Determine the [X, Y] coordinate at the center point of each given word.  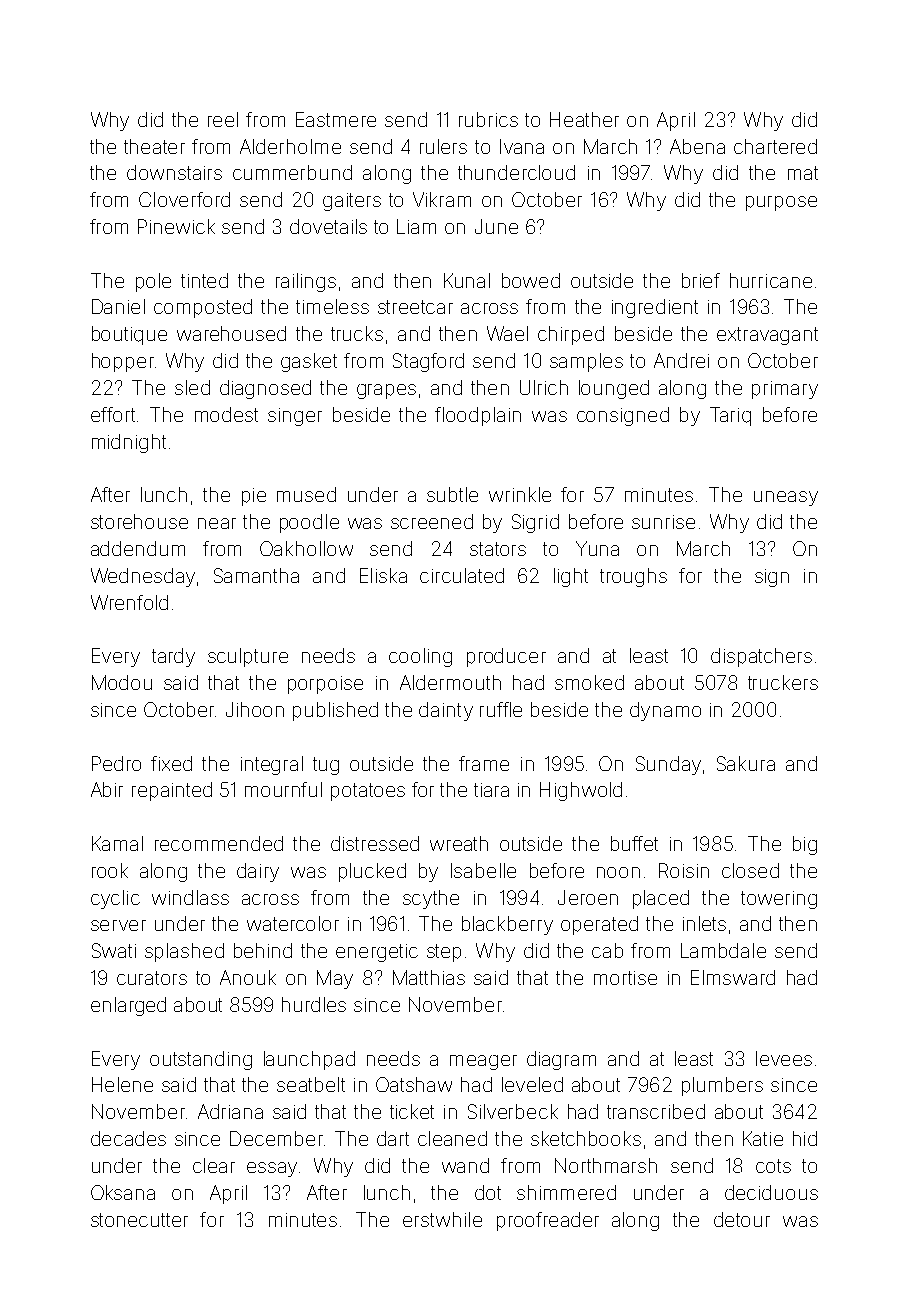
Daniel [118, 306]
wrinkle [520, 494]
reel [223, 119]
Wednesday [143, 577]
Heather [584, 119]
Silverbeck [513, 1111]
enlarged [128, 1006]
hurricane [771, 280]
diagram [561, 1060]
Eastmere [336, 119]
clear [214, 1165]
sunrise [663, 522]
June [496, 226]
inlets [704, 923]
